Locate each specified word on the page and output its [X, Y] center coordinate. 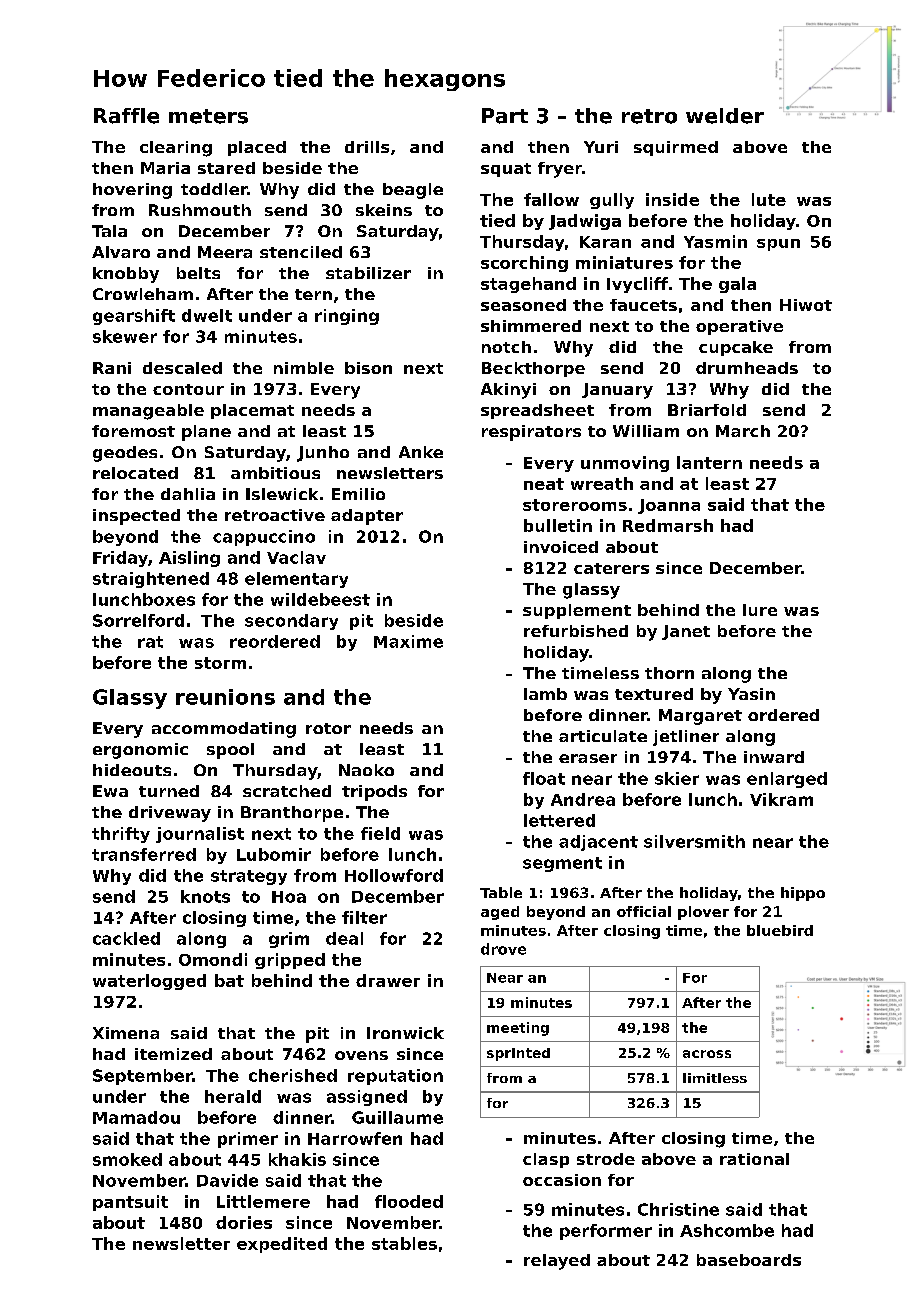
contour [188, 389]
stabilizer [368, 273]
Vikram [781, 799]
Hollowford [394, 875]
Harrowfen [355, 1138]
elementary [296, 580]
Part [505, 116]
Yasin [751, 694]
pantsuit [130, 1203]
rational [754, 1159]
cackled [126, 938]
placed [257, 148]
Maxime [408, 641]
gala [737, 285]
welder [725, 116]
